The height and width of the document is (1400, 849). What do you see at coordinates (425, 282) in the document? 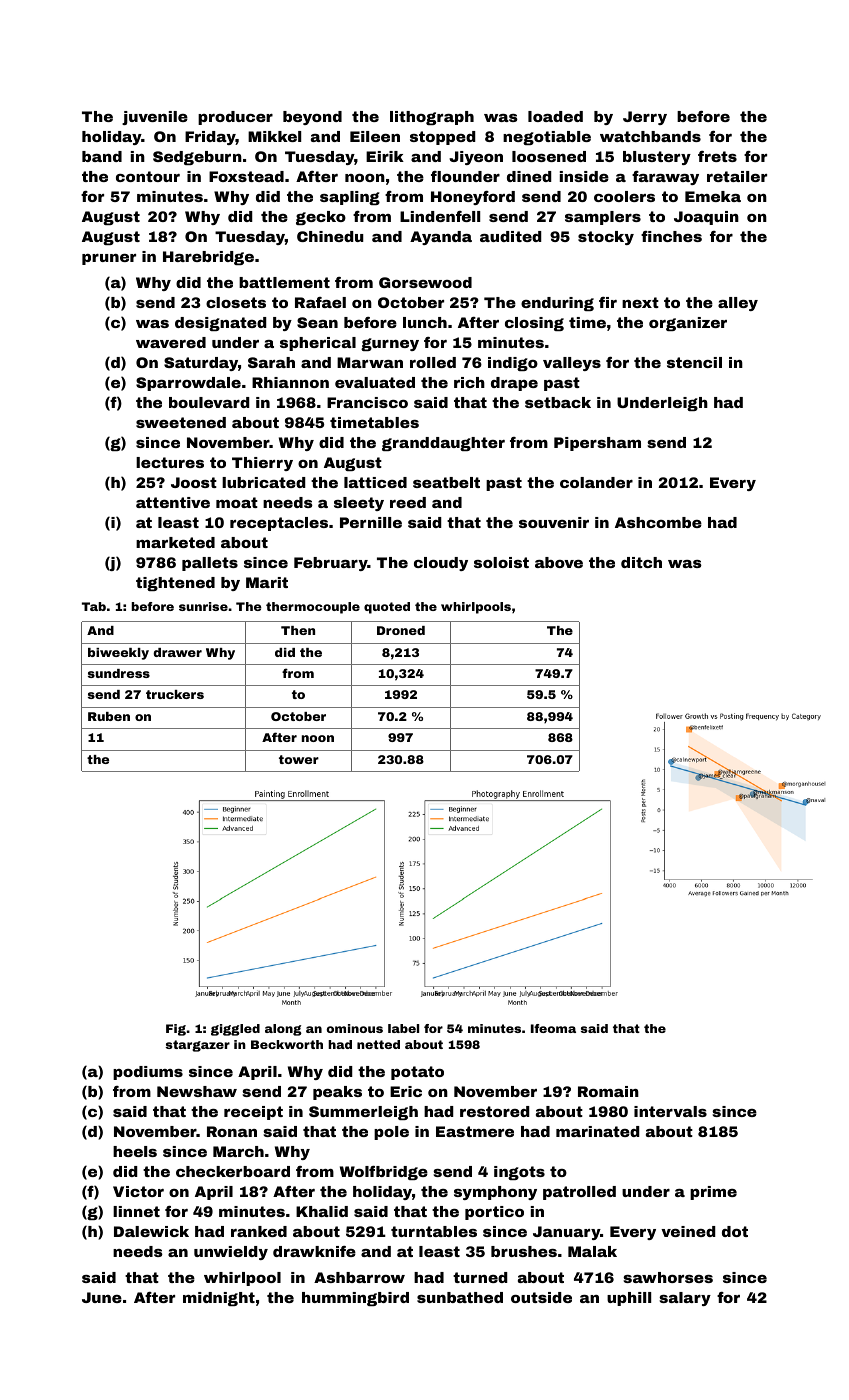
I see `Gorsewood` at bounding box center [425, 282].
